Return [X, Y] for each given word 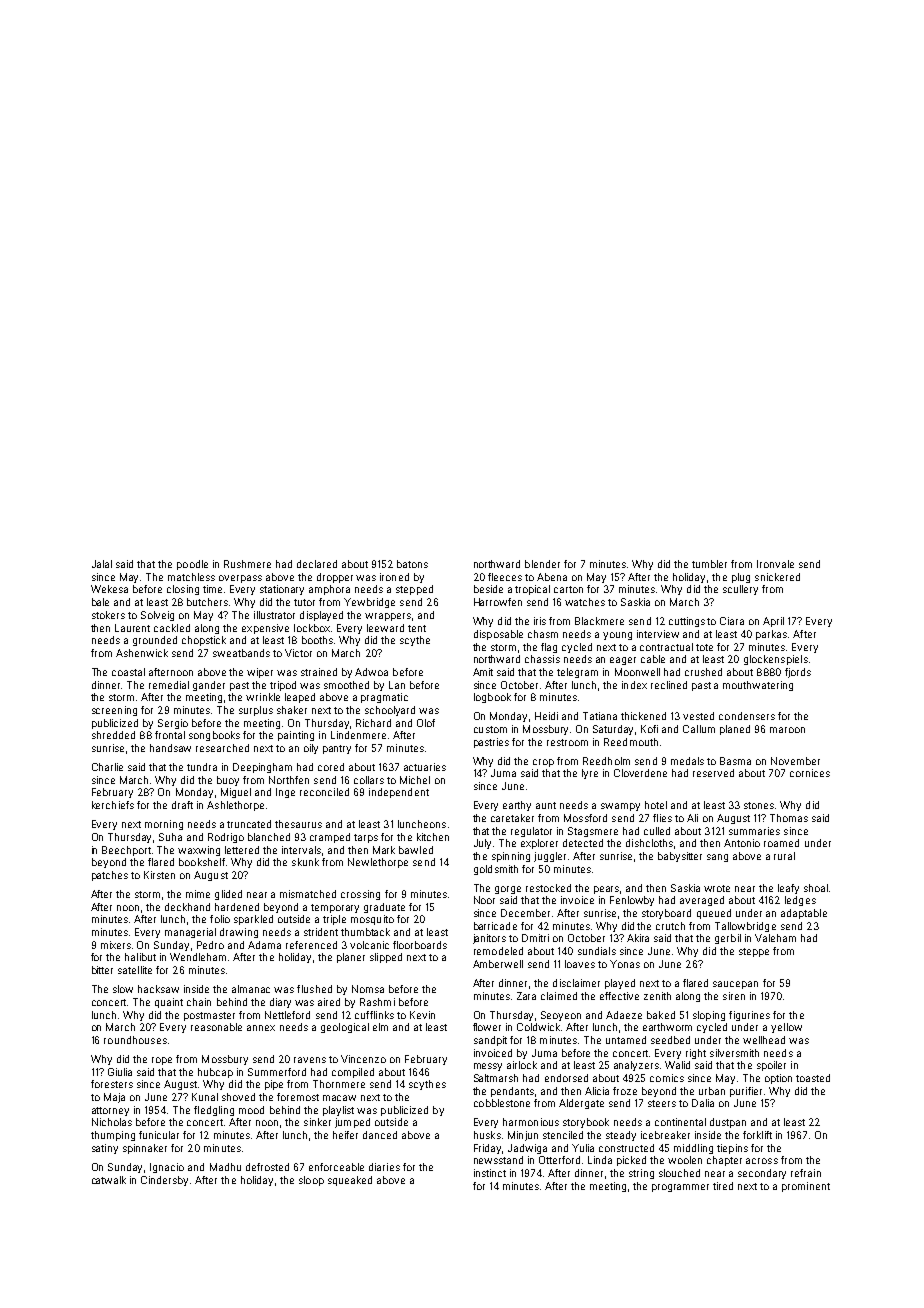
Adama [264, 945]
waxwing [199, 851]
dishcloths [649, 843]
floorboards [420, 945]
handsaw [170, 748]
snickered [777, 577]
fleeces [505, 577]
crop [543, 763]
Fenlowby [632, 901]
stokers [108, 615]
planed [735, 730]
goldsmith [496, 870]
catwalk [109, 1180]
